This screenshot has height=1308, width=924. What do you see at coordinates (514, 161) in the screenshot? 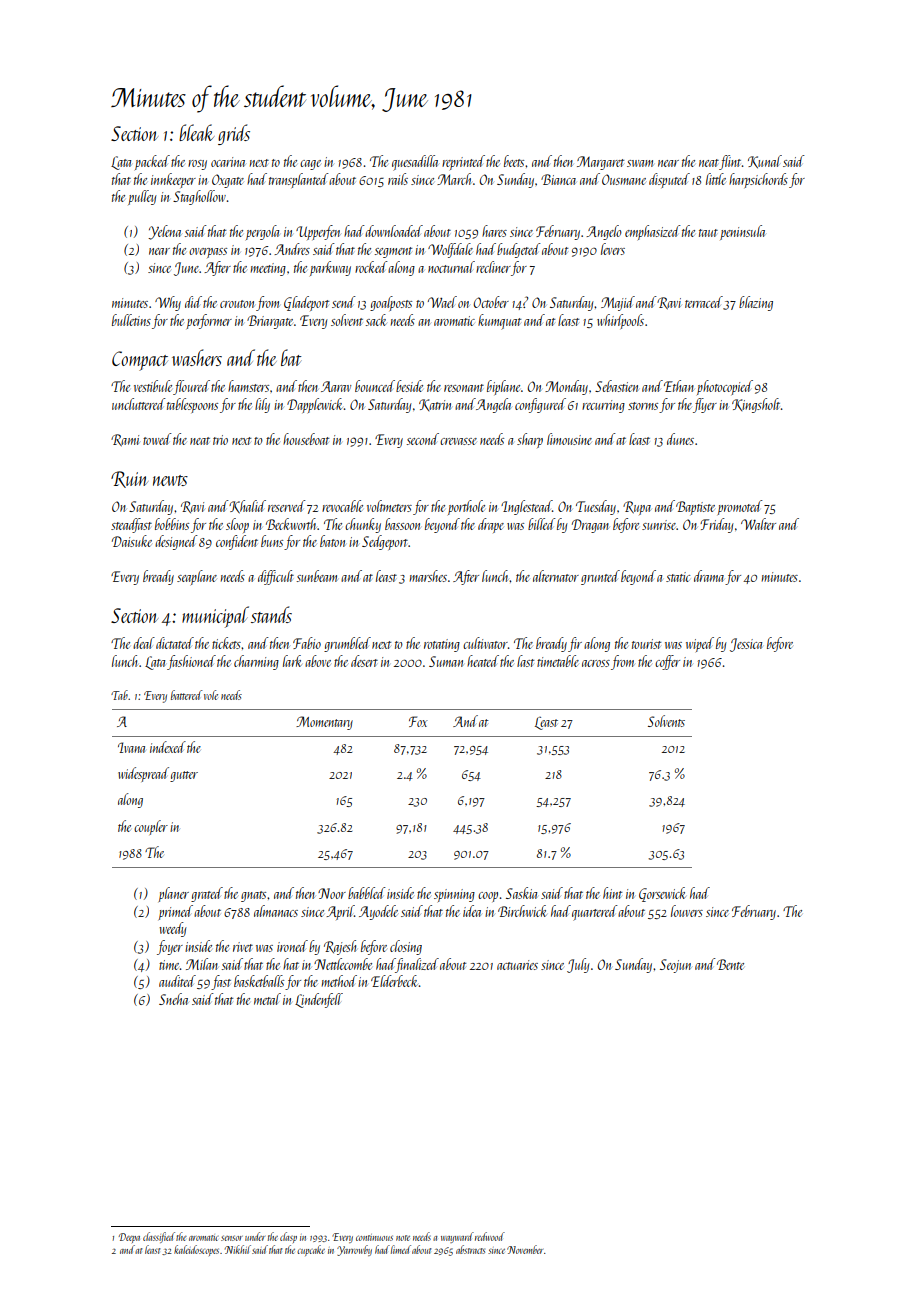
I see `beets` at bounding box center [514, 161].
